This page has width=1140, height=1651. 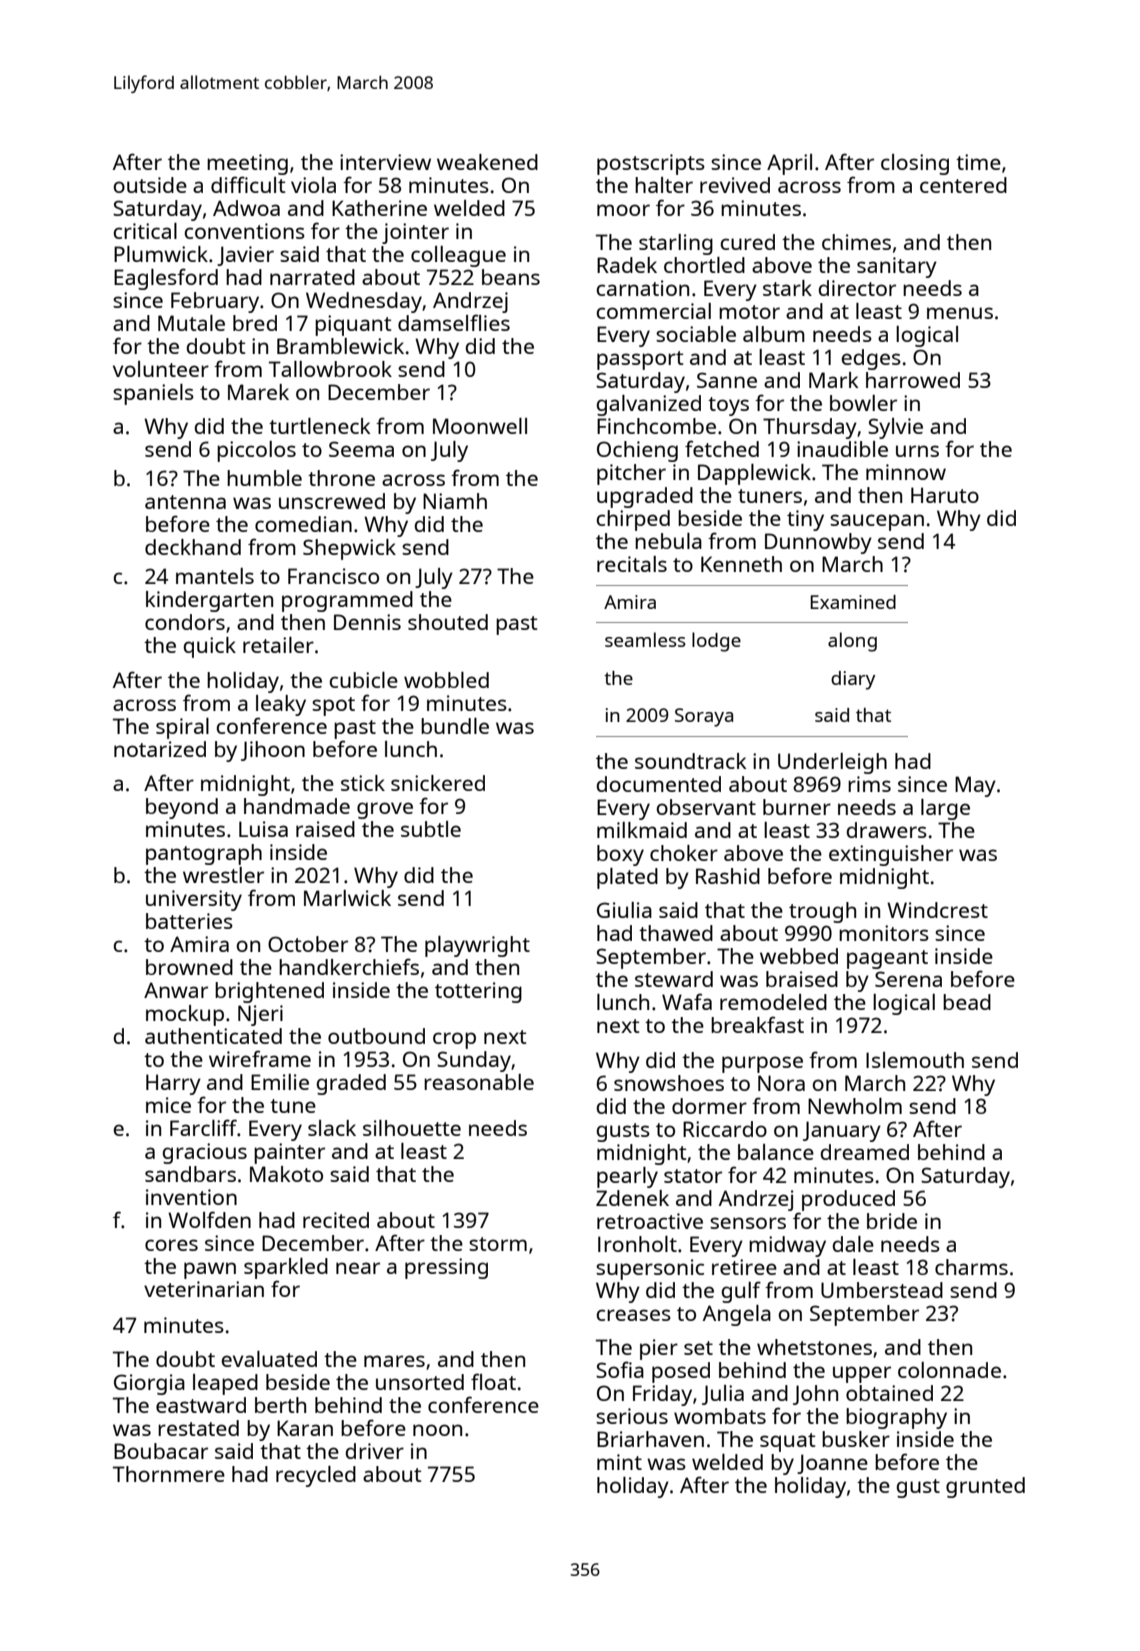 What do you see at coordinates (161, 369) in the page?
I see `volunteer` at bounding box center [161, 369].
